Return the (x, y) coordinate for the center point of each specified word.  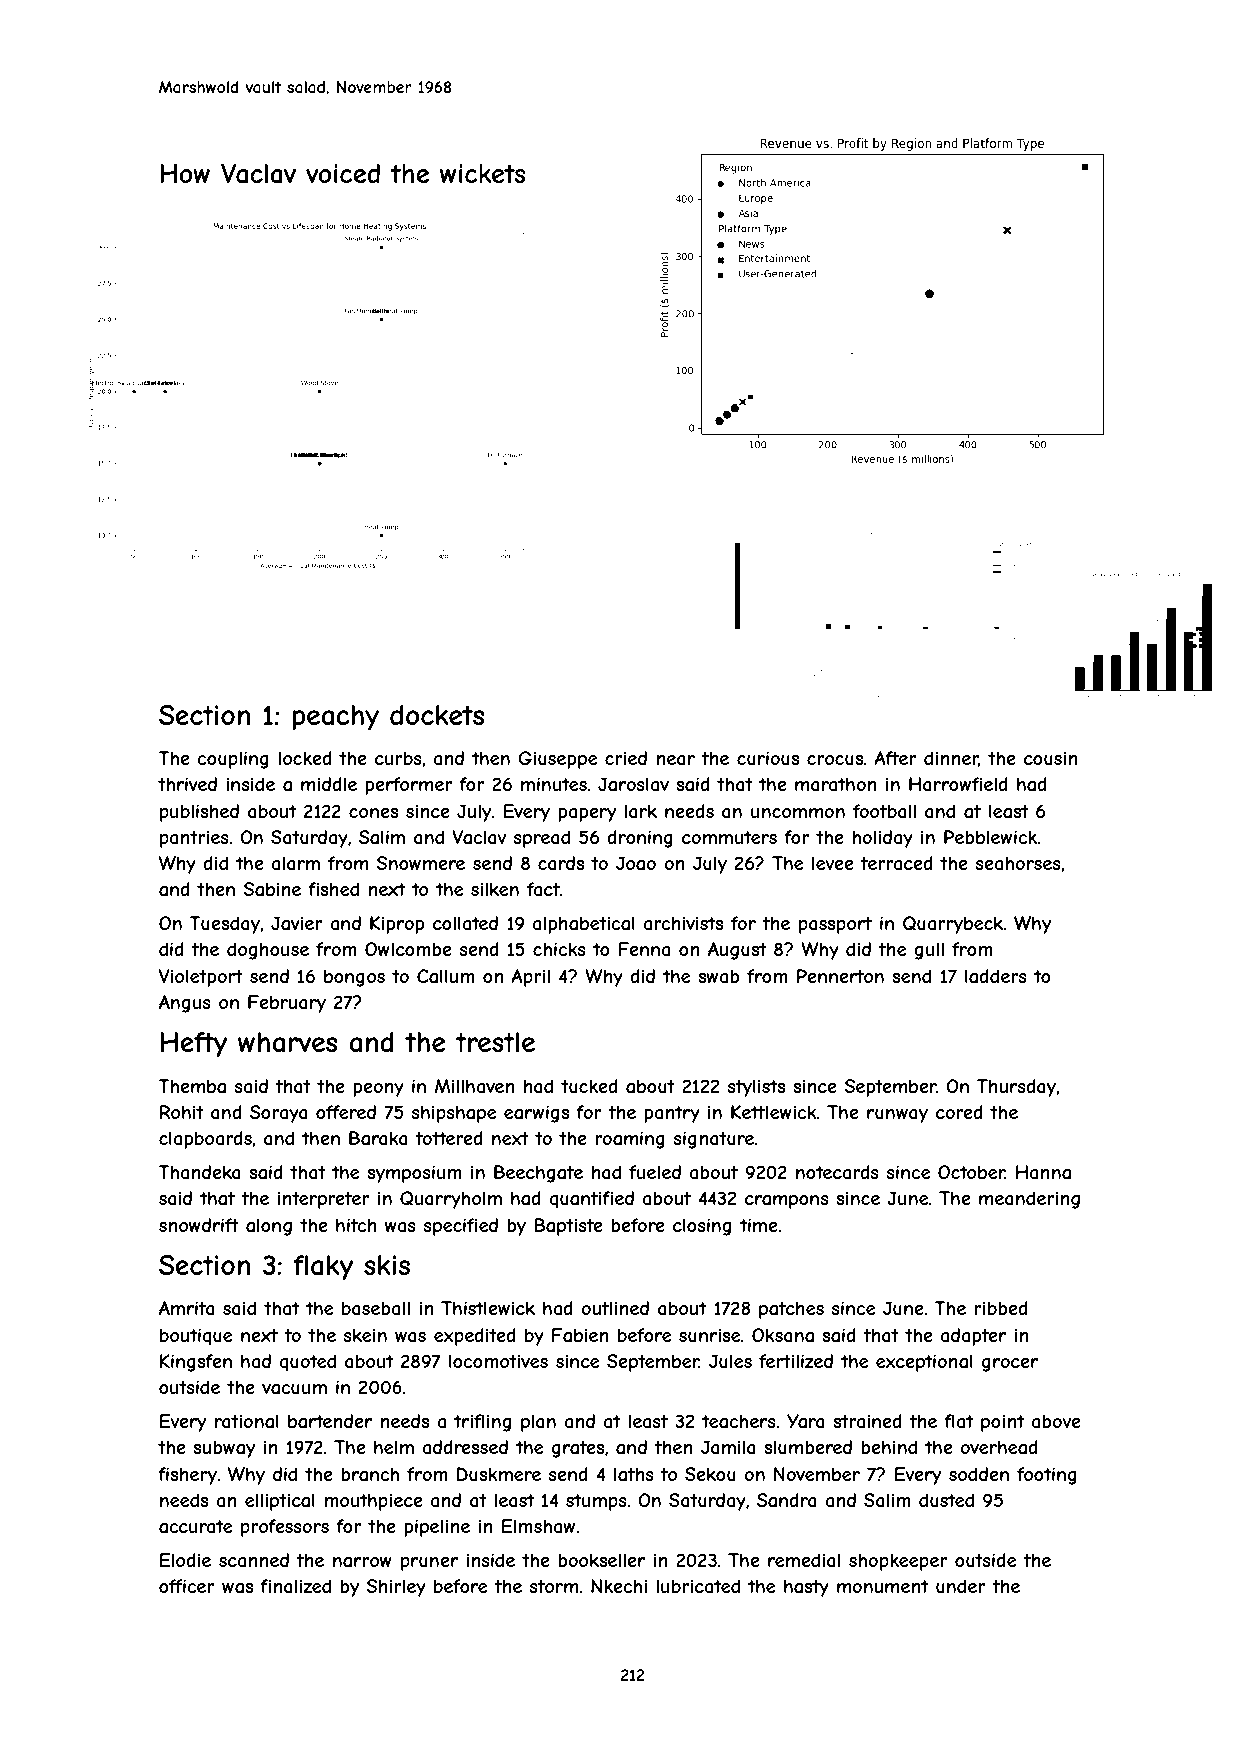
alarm (295, 863)
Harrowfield (958, 784)
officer (187, 1586)
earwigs (536, 1114)
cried (626, 758)
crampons (787, 1202)
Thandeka (200, 1172)
